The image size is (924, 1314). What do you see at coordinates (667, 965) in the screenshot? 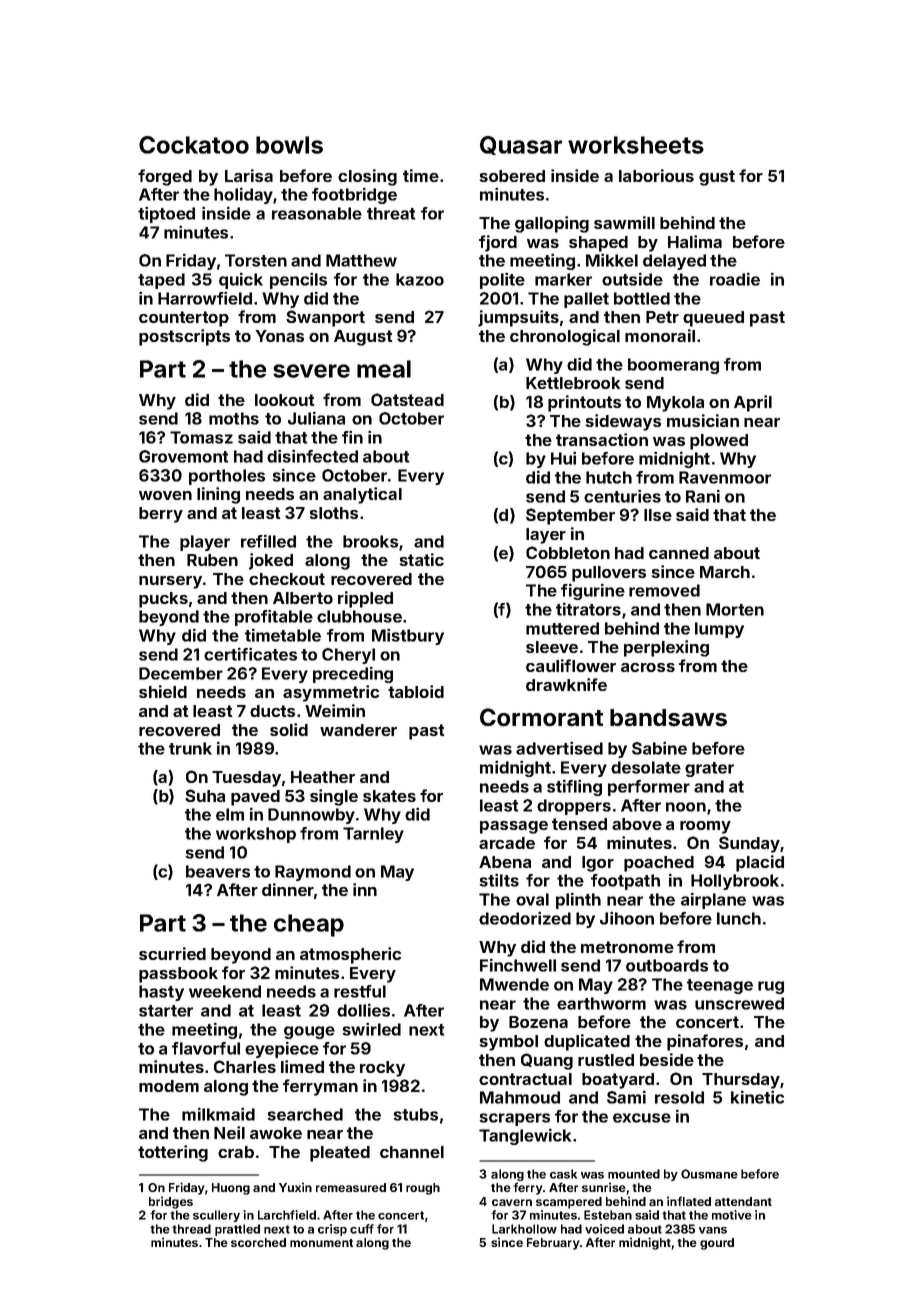
I see `outboards` at bounding box center [667, 965].
